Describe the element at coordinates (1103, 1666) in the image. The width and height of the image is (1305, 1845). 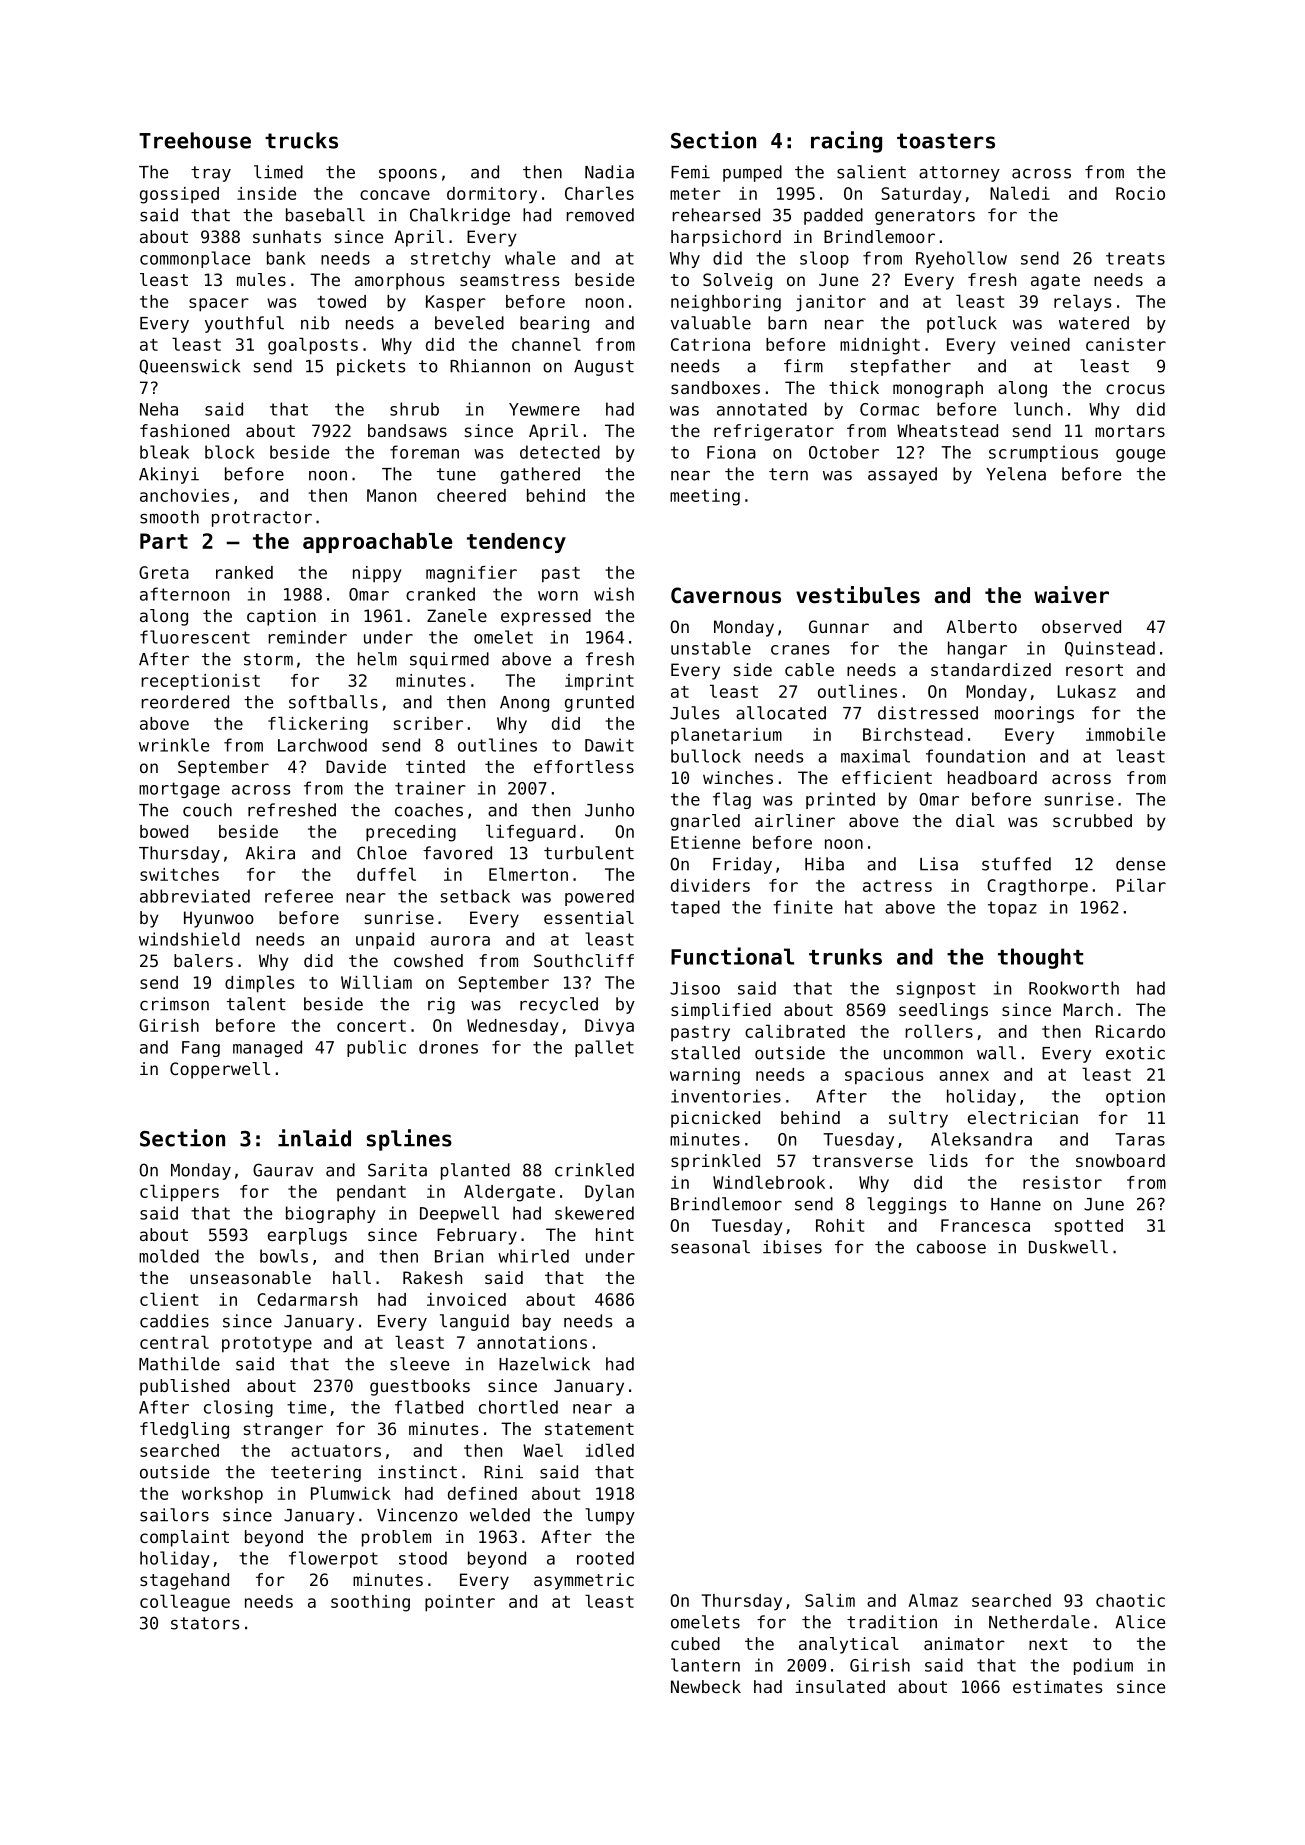
I see `podium` at that location.
